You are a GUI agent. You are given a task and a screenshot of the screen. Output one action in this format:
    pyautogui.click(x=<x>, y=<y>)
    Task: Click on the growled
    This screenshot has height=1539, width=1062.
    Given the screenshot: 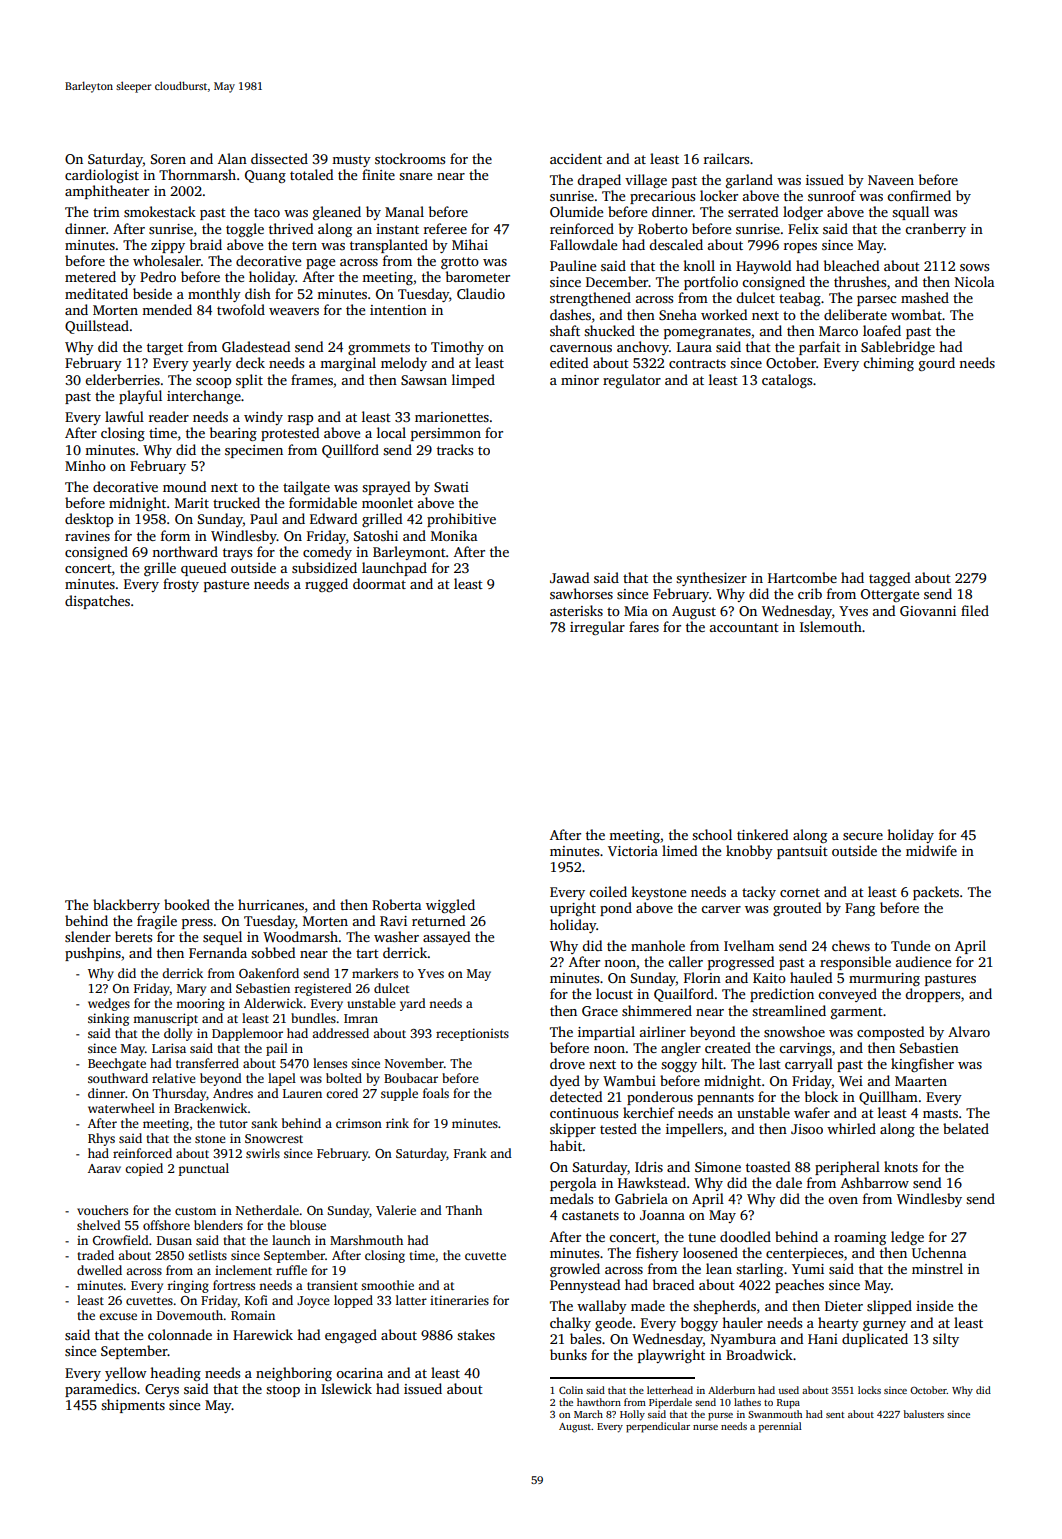 What is the action you would take?
    pyautogui.click(x=575, y=1270)
